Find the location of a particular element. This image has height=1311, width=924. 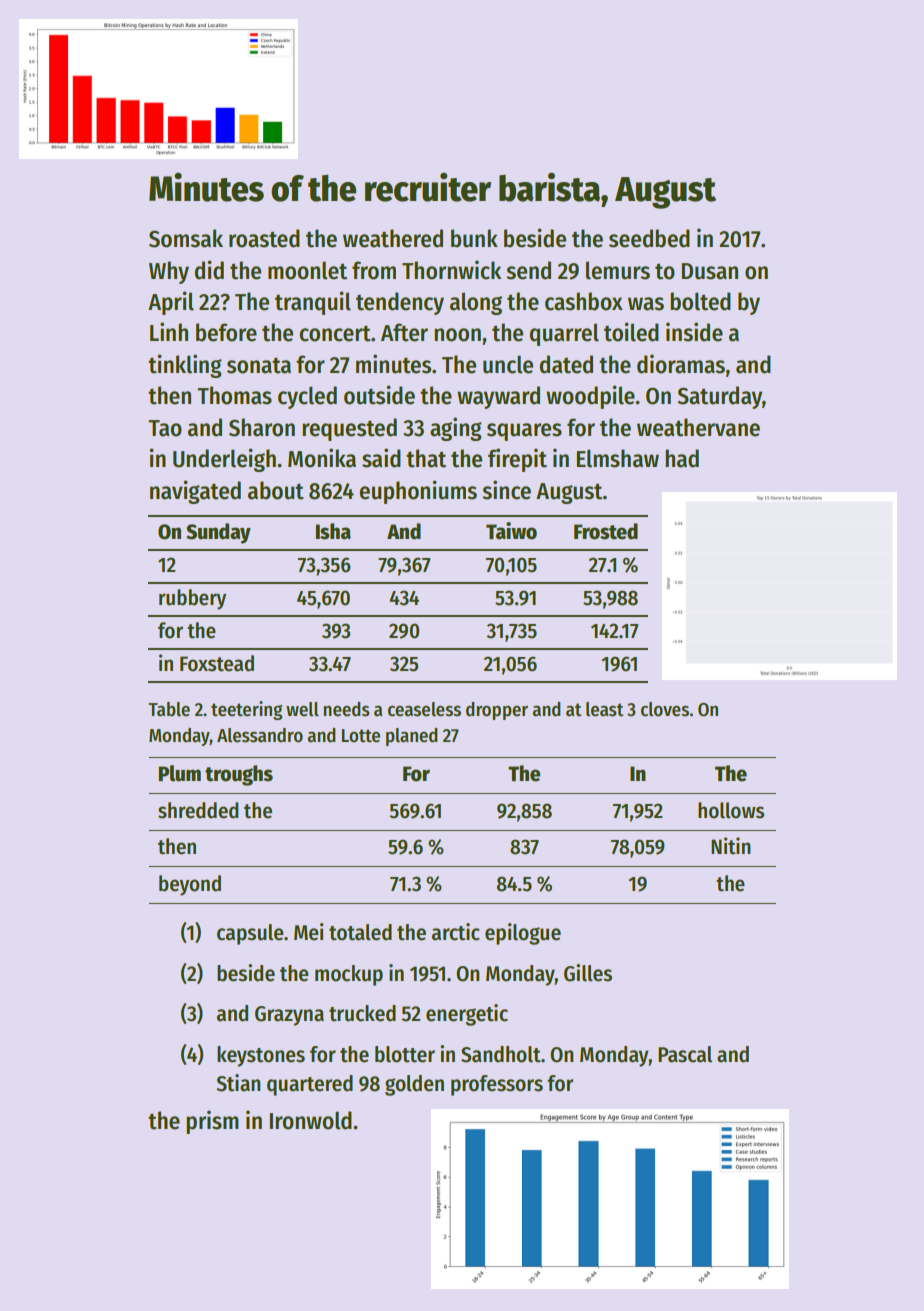

Pascal is located at coordinates (685, 1054).
